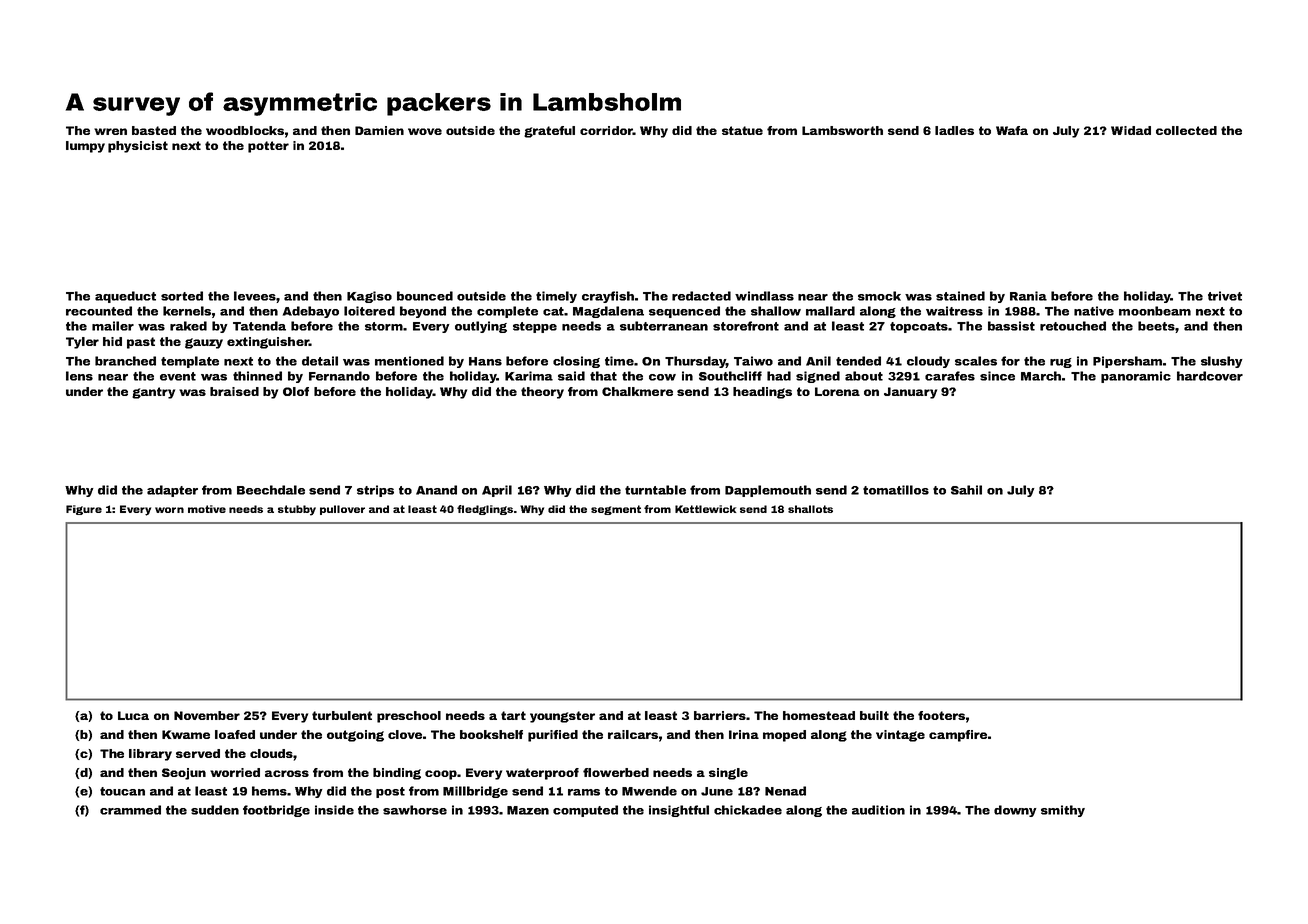 This image has height=924, width=1308. What do you see at coordinates (742, 130) in the image?
I see `statue` at bounding box center [742, 130].
